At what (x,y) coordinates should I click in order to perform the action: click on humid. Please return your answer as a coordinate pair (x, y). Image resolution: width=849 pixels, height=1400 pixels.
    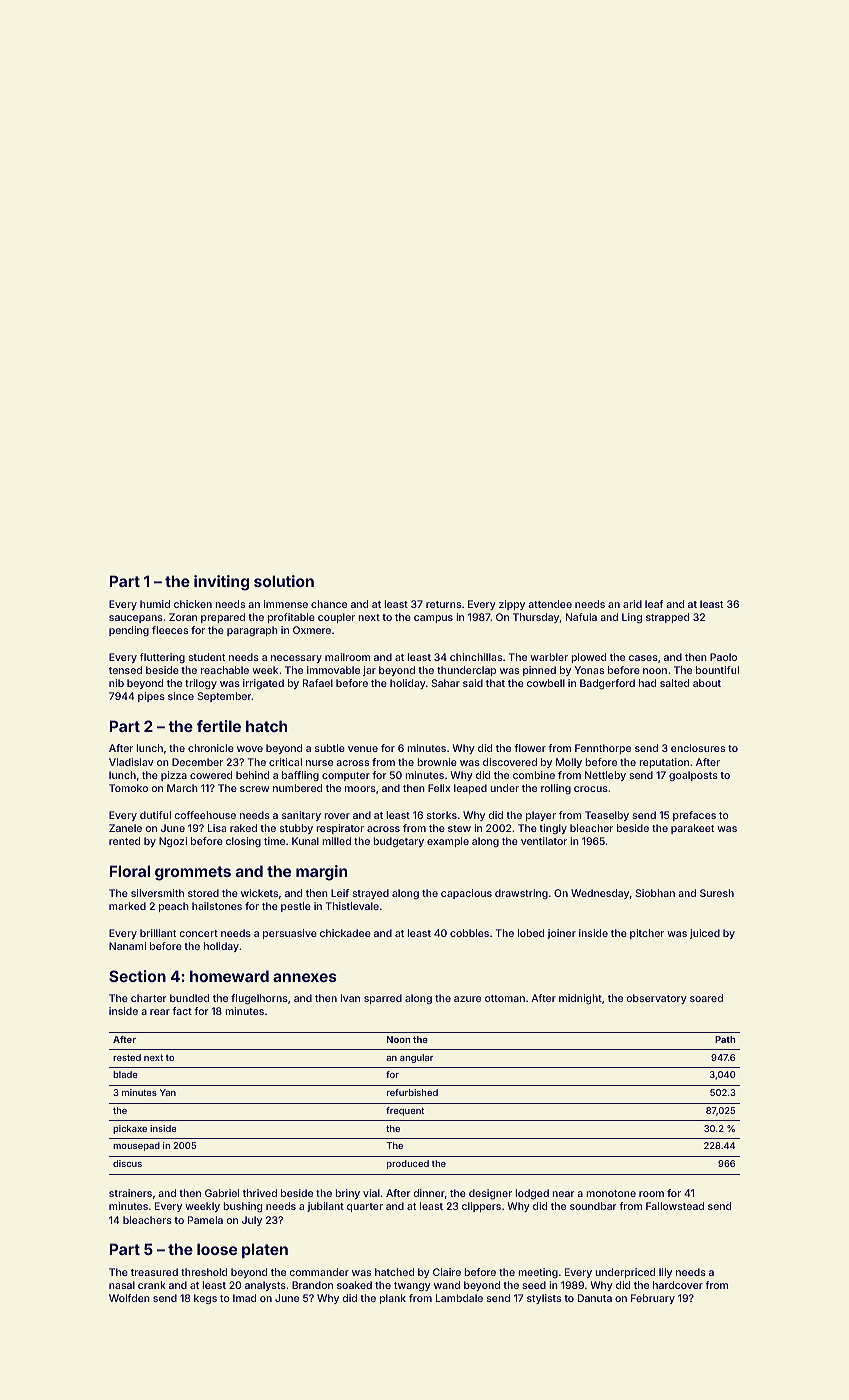
    Looking at the image, I should click on (155, 604).
